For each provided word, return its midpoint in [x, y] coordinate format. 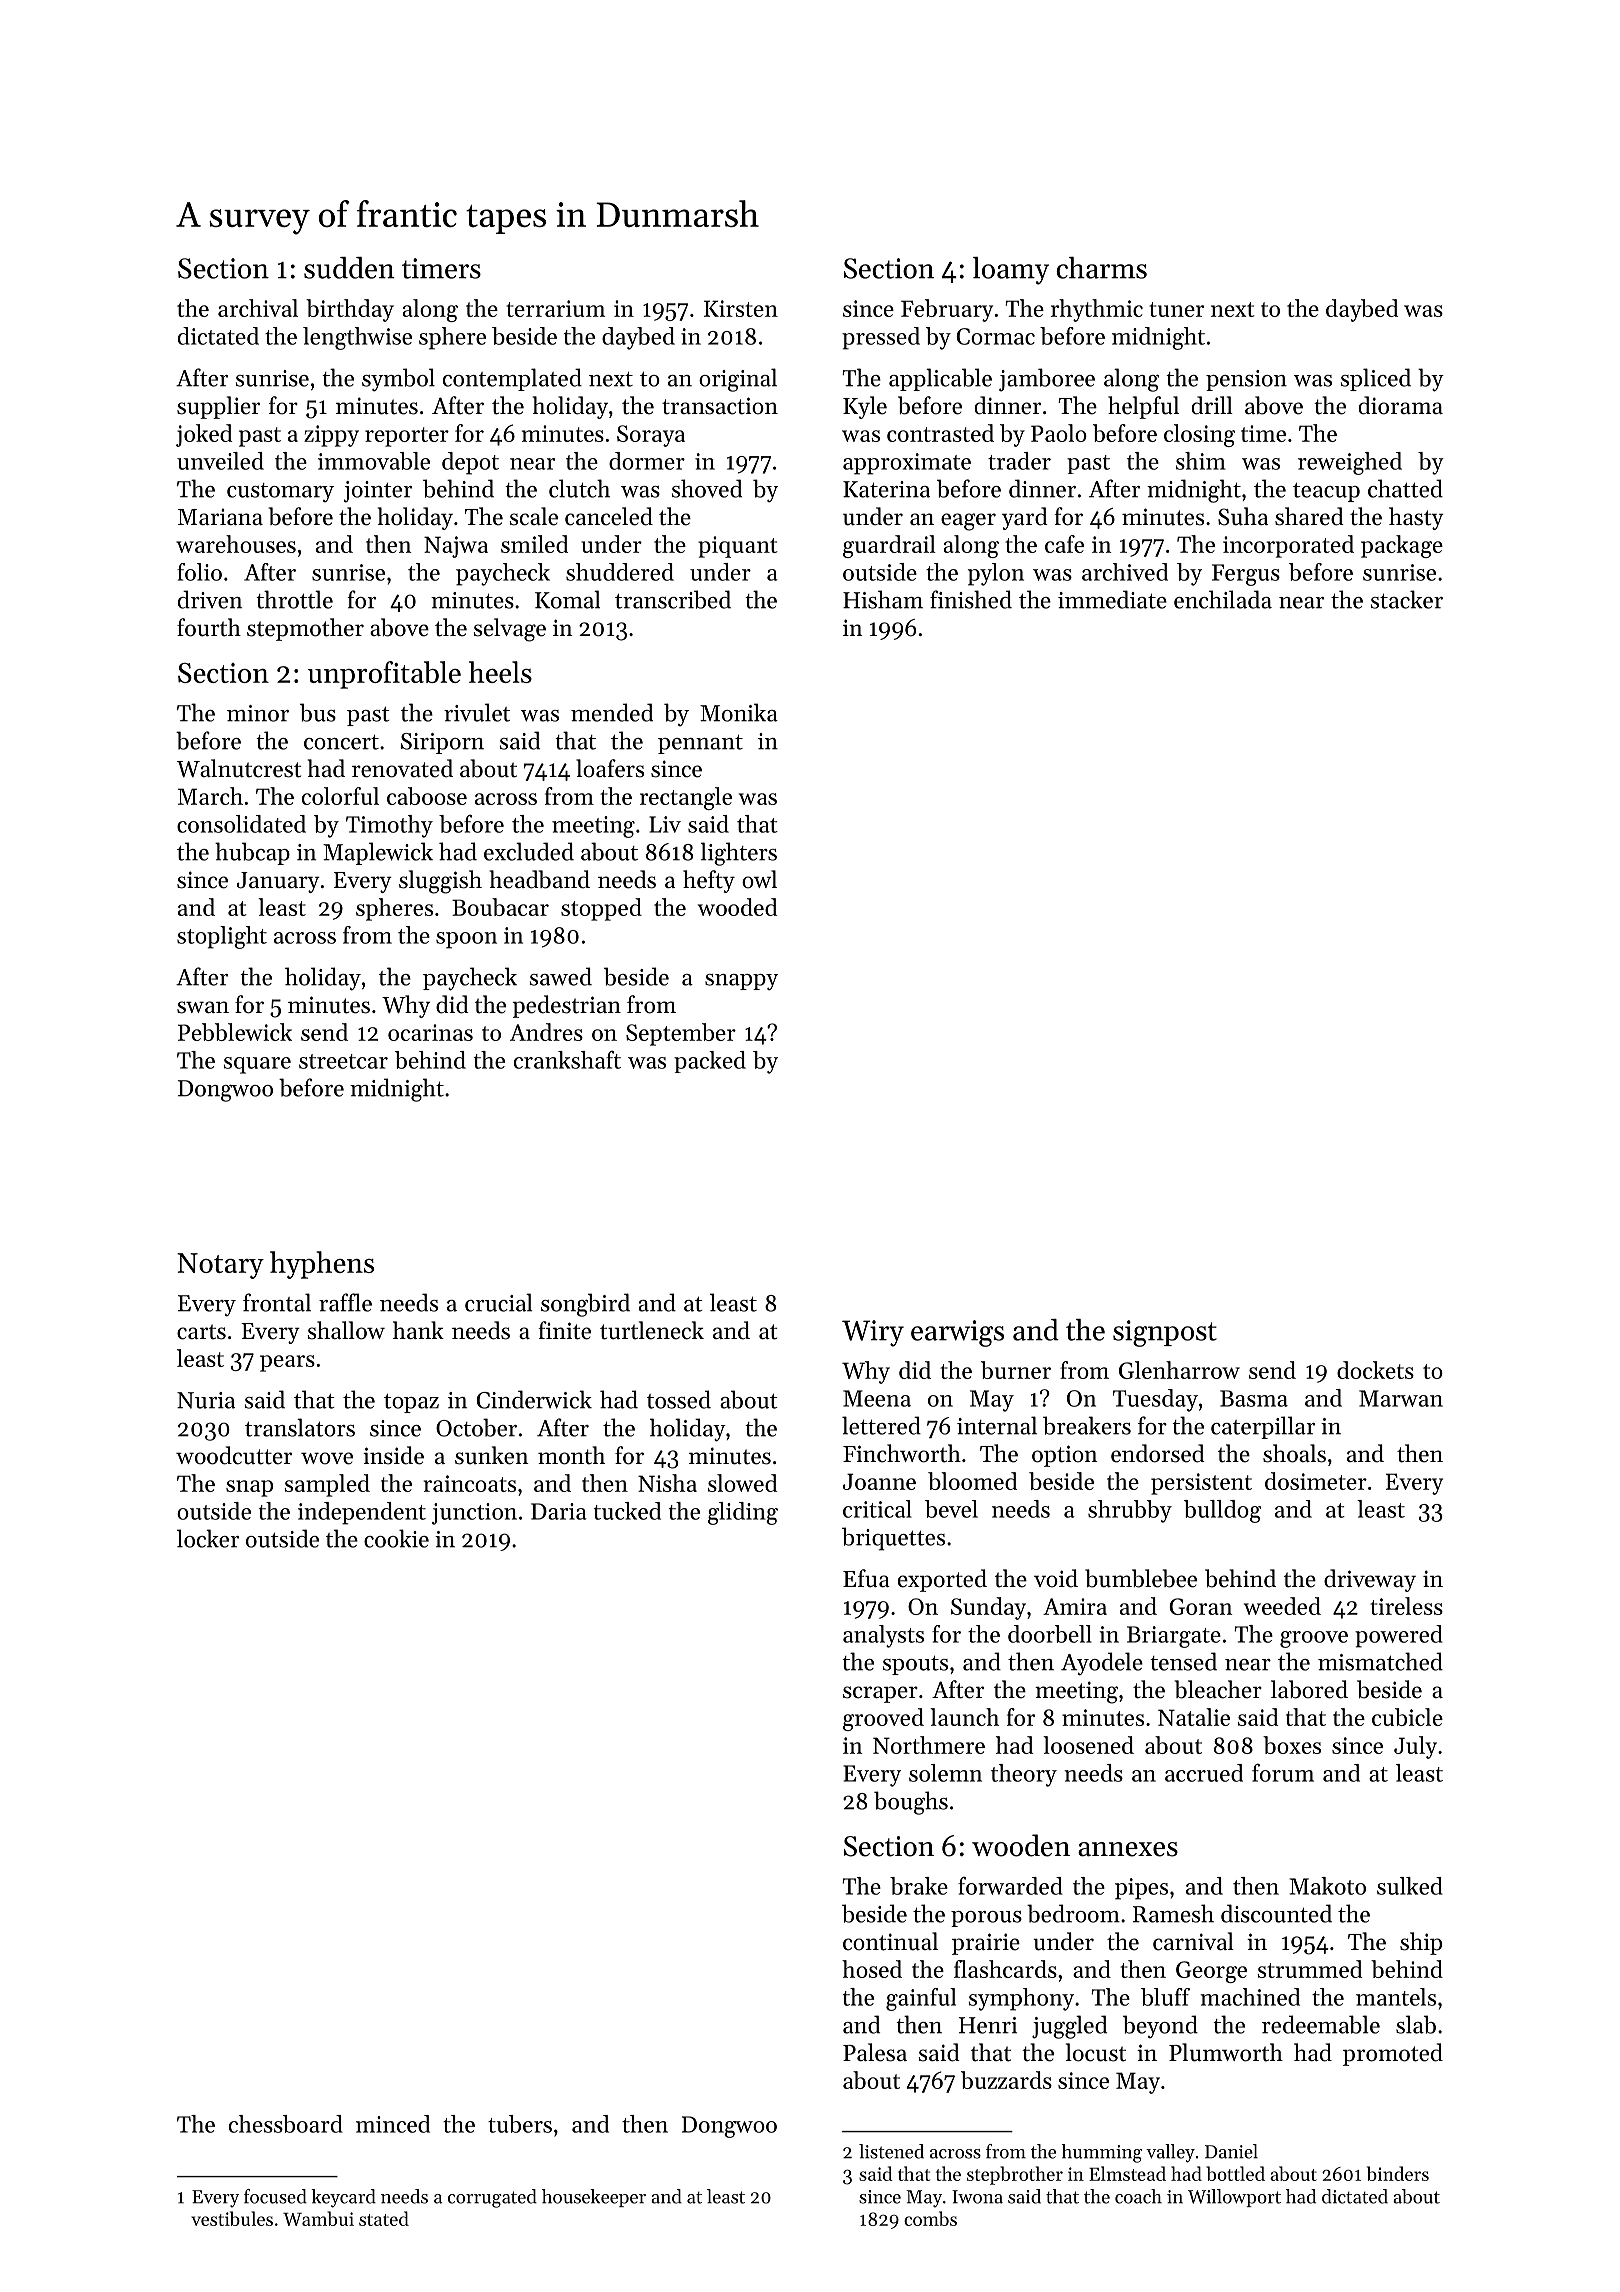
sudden [349, 268]
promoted [1393, 2054]
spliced [1376, 379]
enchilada [1223, 599]
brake [919, 1886]
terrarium [555, 308]
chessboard [286, 2124]
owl [759, 879]
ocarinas [430, 1032]
